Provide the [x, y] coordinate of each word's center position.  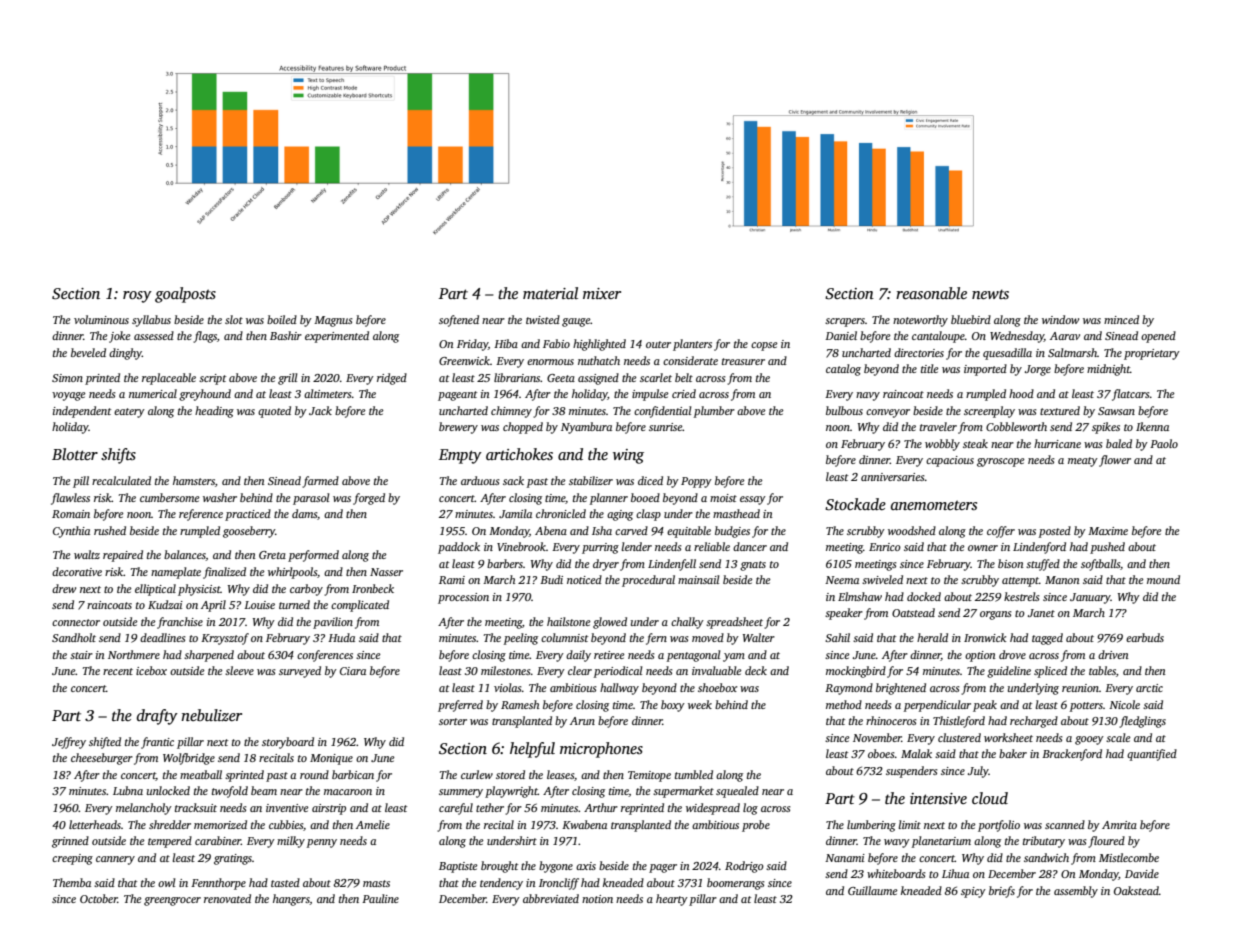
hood [1021, 393]
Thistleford [959, 722]
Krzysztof [225, 639]
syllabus [151, 321]
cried [684, 393]
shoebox [717, 687]
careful [456, 809]
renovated [227, 898]
